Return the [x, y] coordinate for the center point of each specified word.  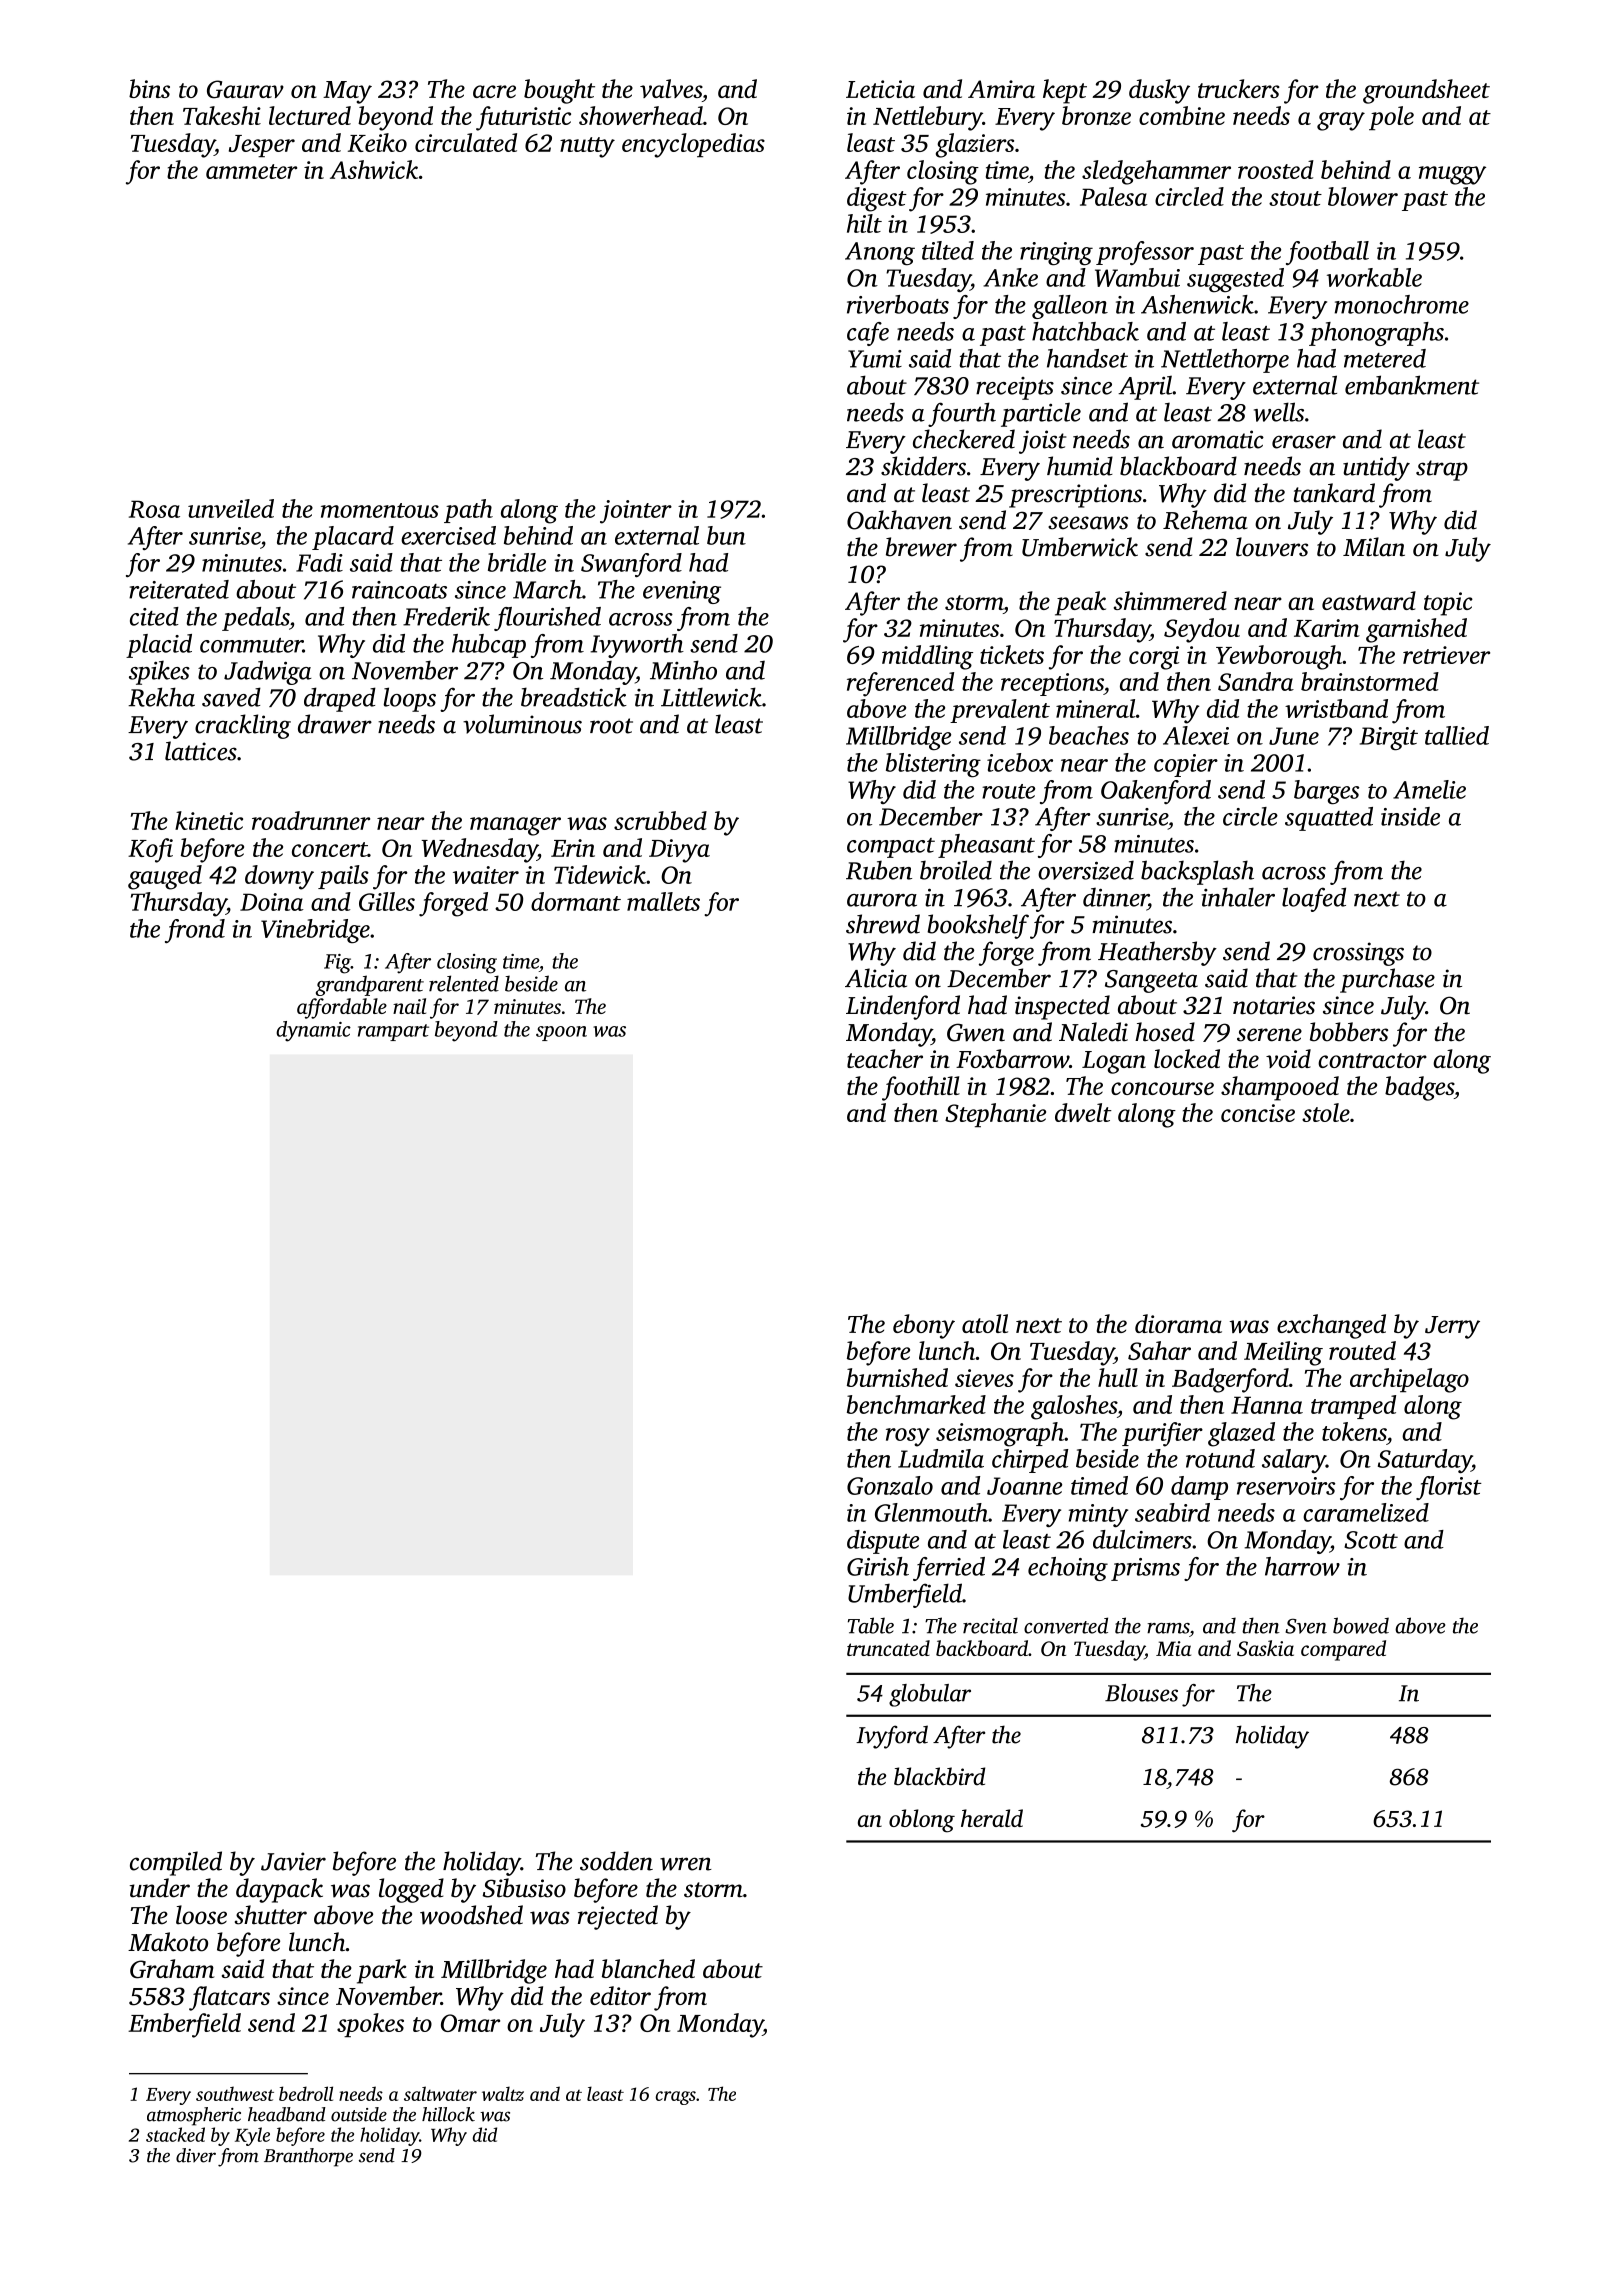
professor [1145, 253]
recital [990, 1625]
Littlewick [711, 697]
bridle [517, 562]
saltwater [440, 2093]
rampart [393, 1032]
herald [992, 1818]
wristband [1336, 708]
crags [676, 2098]
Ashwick [374, 169]
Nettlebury [928, 118]
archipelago [1409, 1380]
